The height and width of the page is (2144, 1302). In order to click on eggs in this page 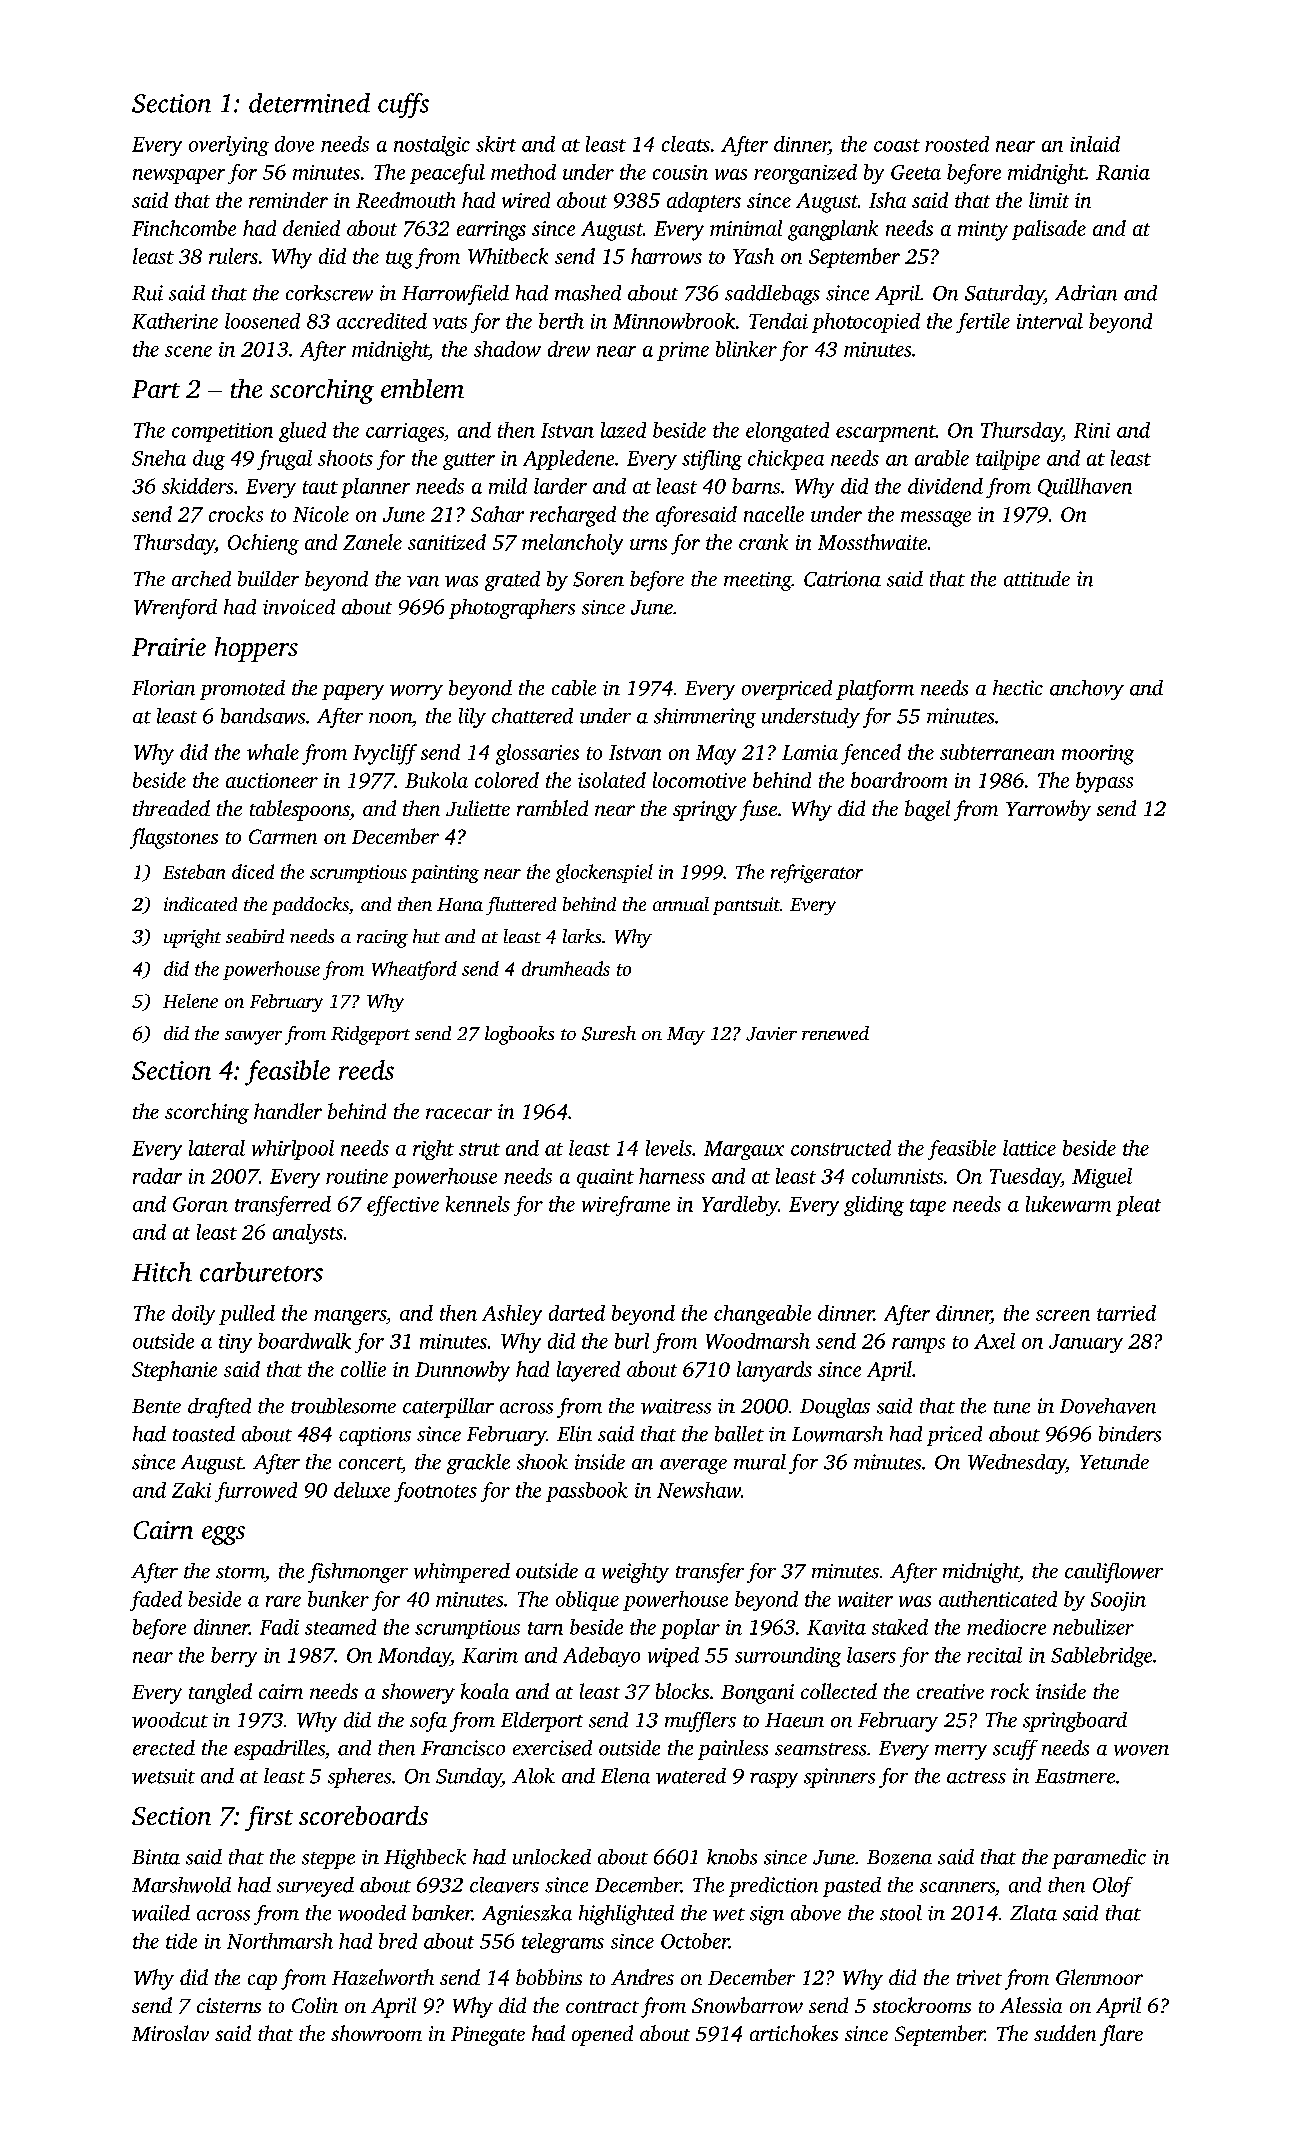, I will do `click(223, 1535)`.
